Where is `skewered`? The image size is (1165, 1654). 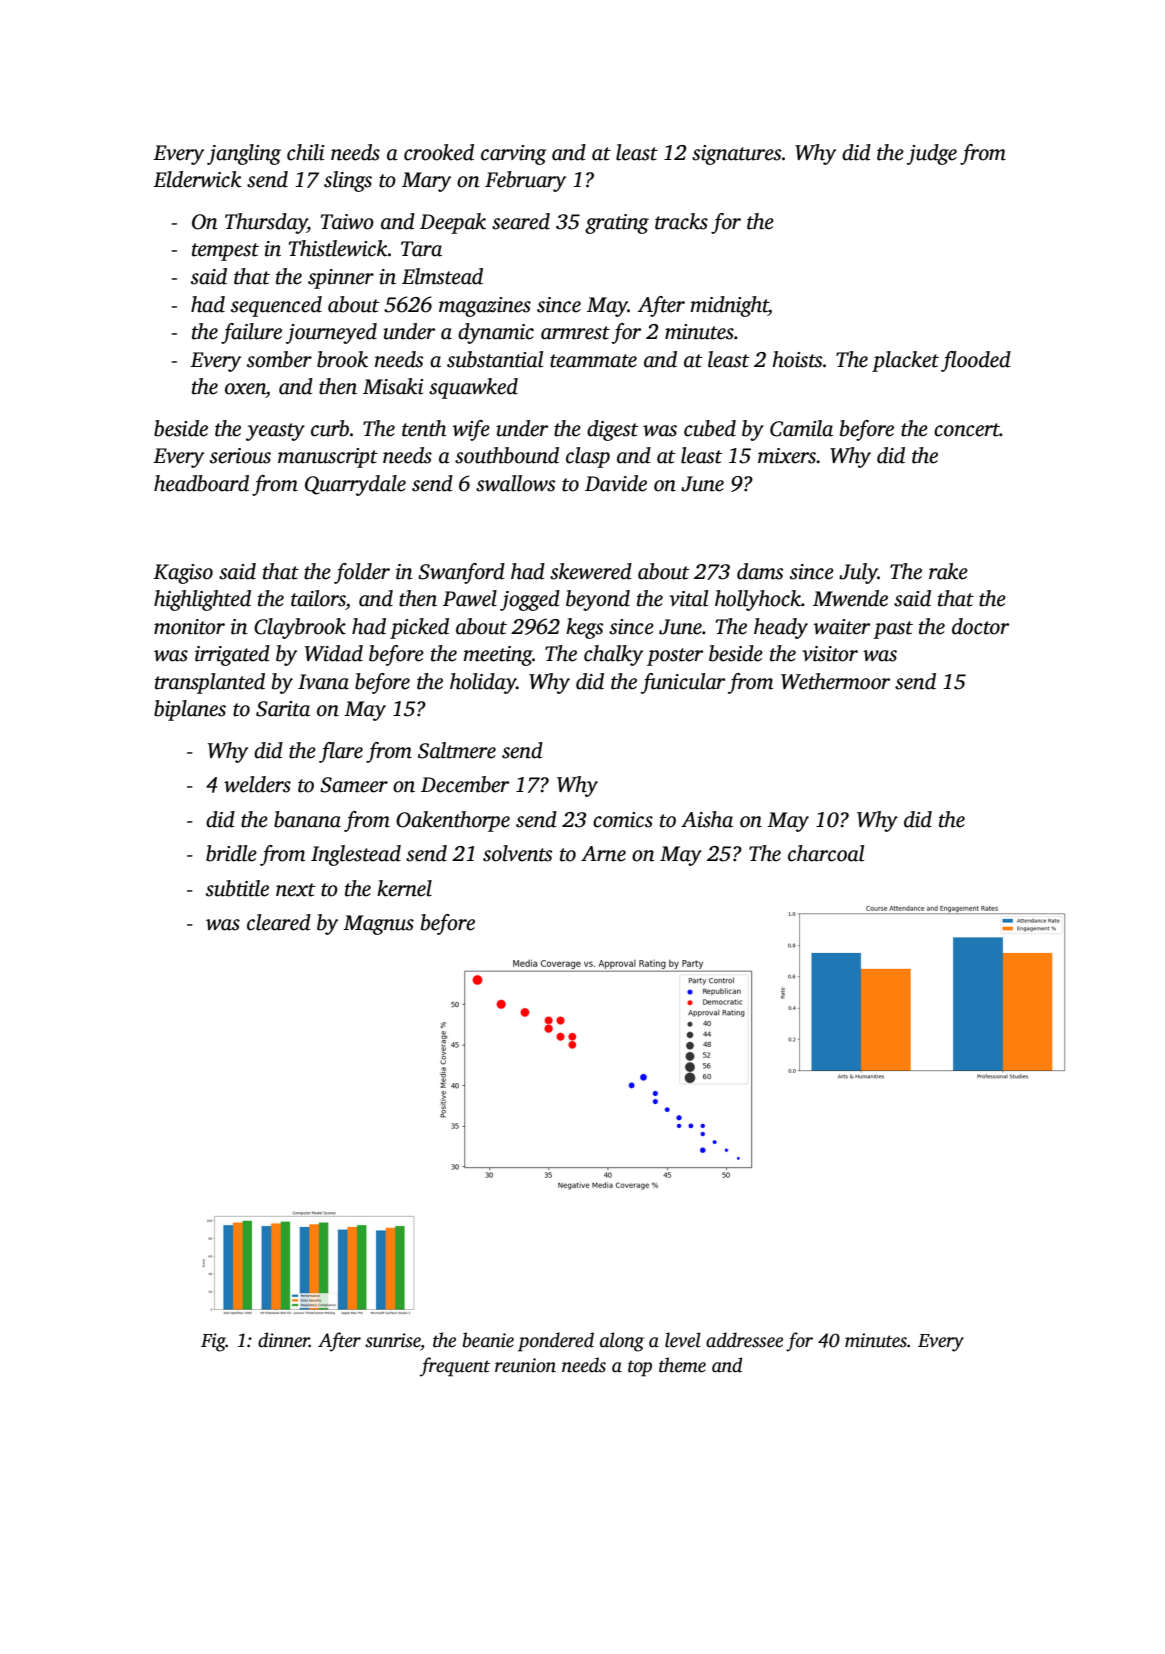
skewered is located at coordinates (591, 571).
